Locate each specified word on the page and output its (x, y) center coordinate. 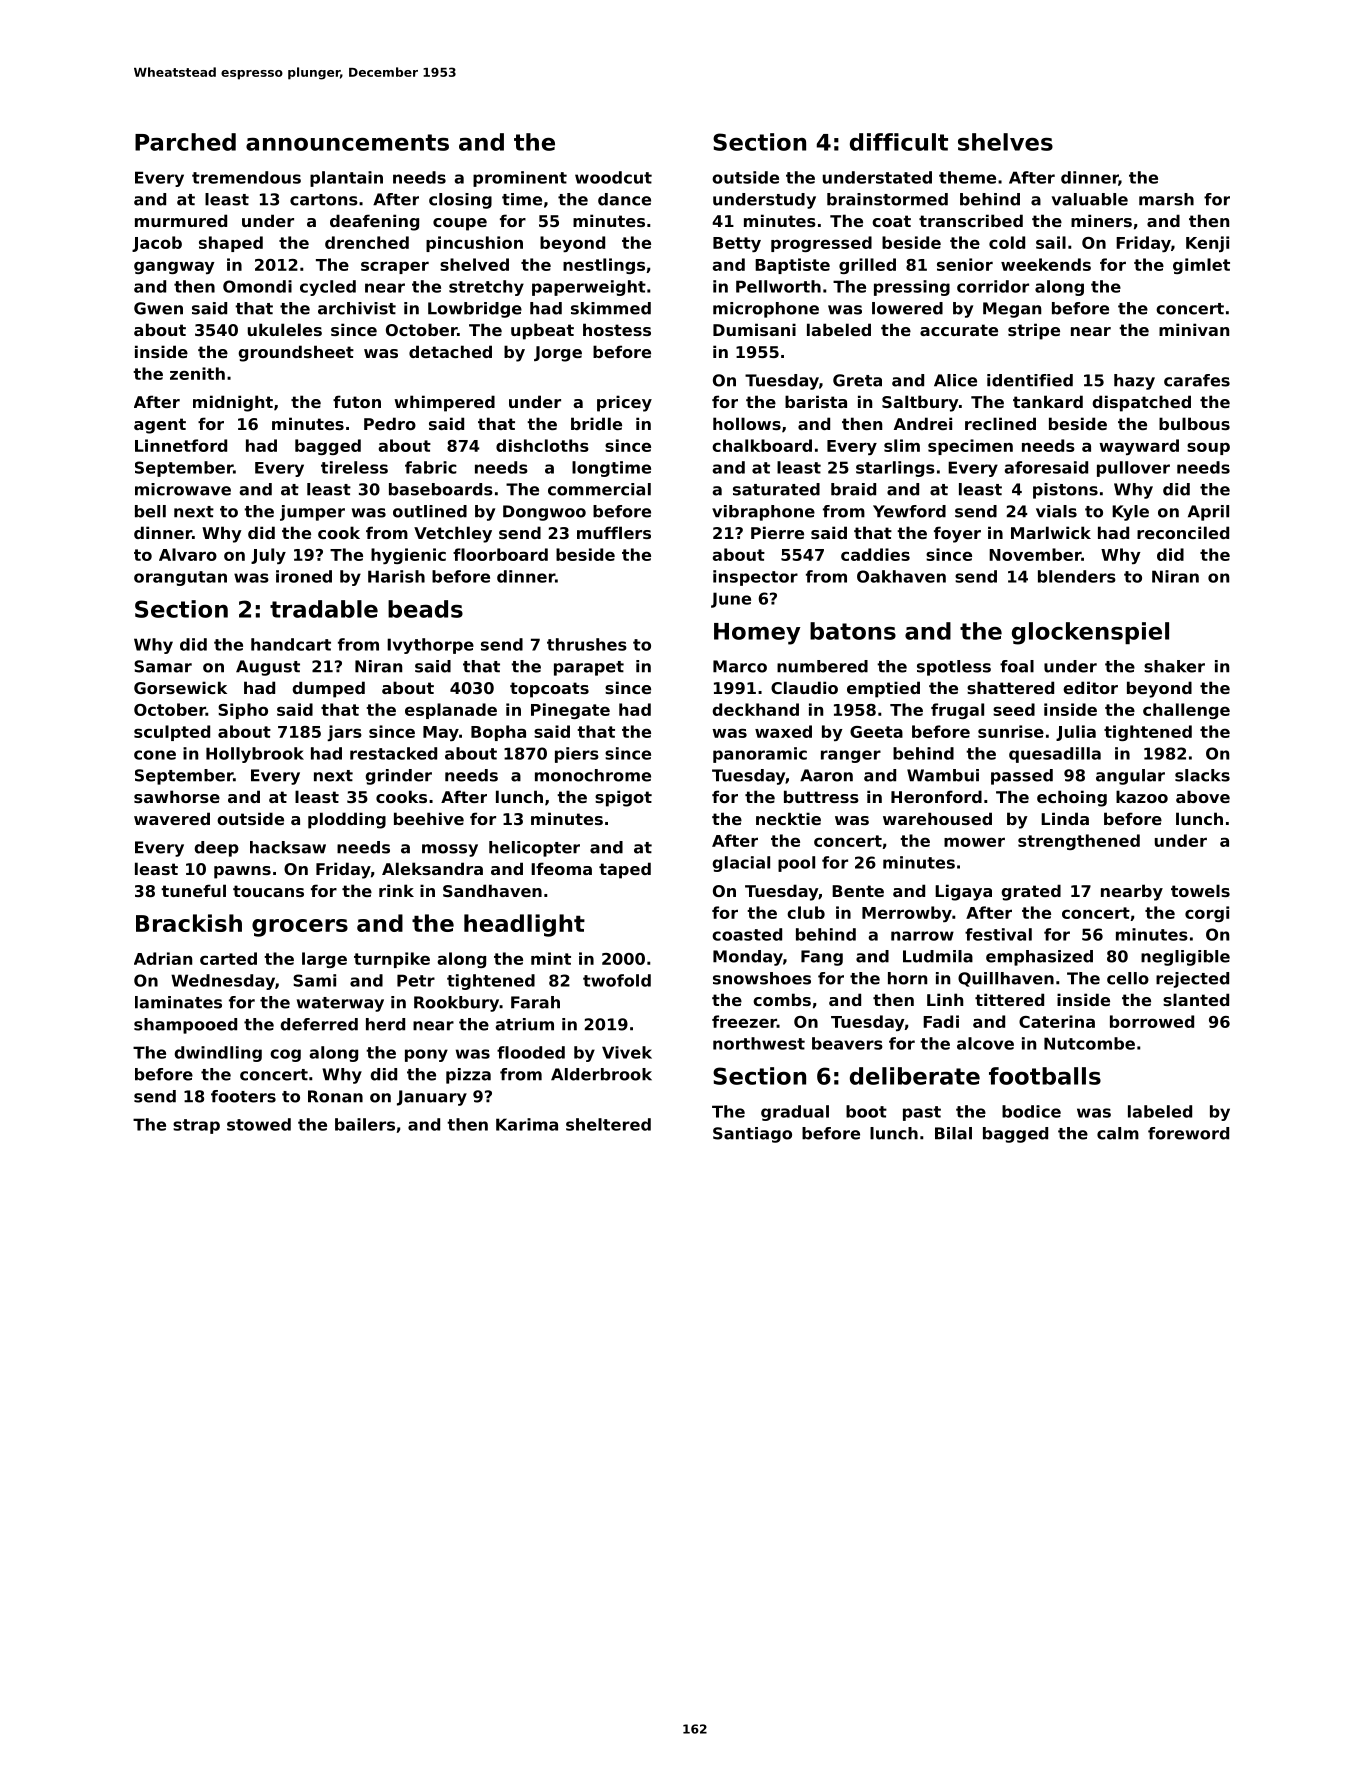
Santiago (752, 1135)
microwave (183, 489)
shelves (1005, 142)
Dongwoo (544, 513)
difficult (899, 142)
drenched (367, 242)
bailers (365, 1124)
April (1208, 513)
